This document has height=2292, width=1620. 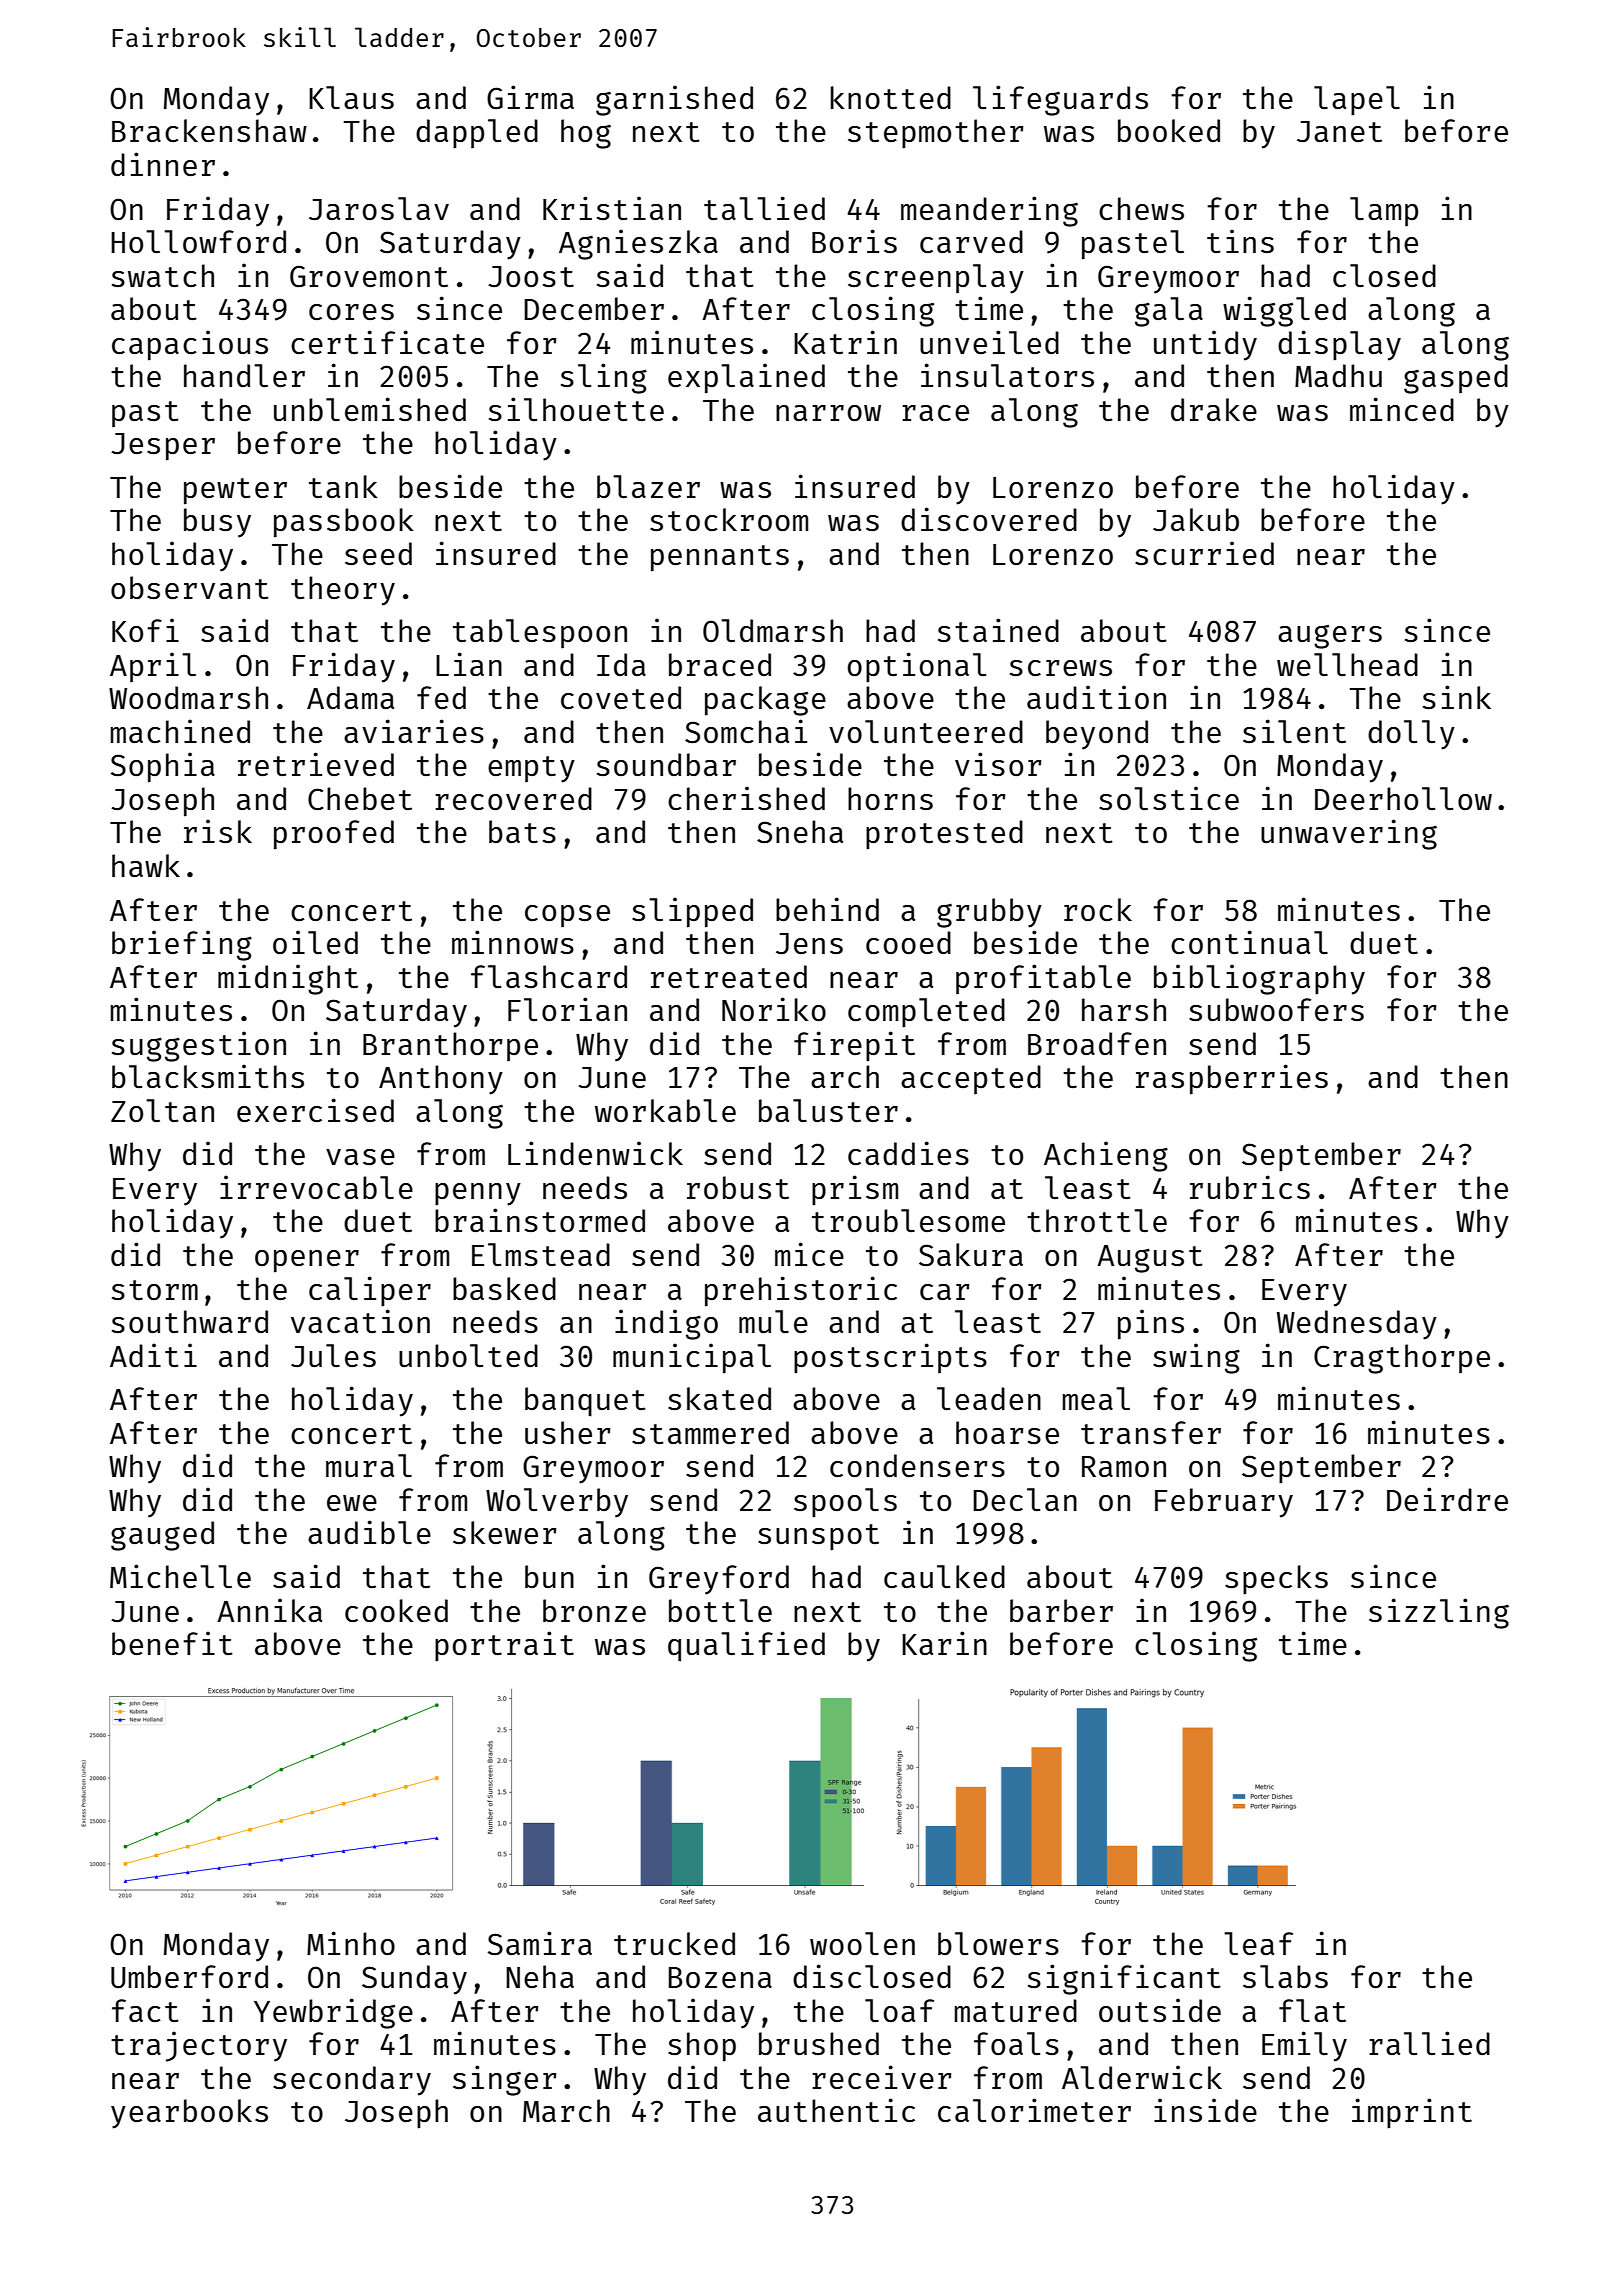 I want to click on silent, so click(x=1294, y=731).
